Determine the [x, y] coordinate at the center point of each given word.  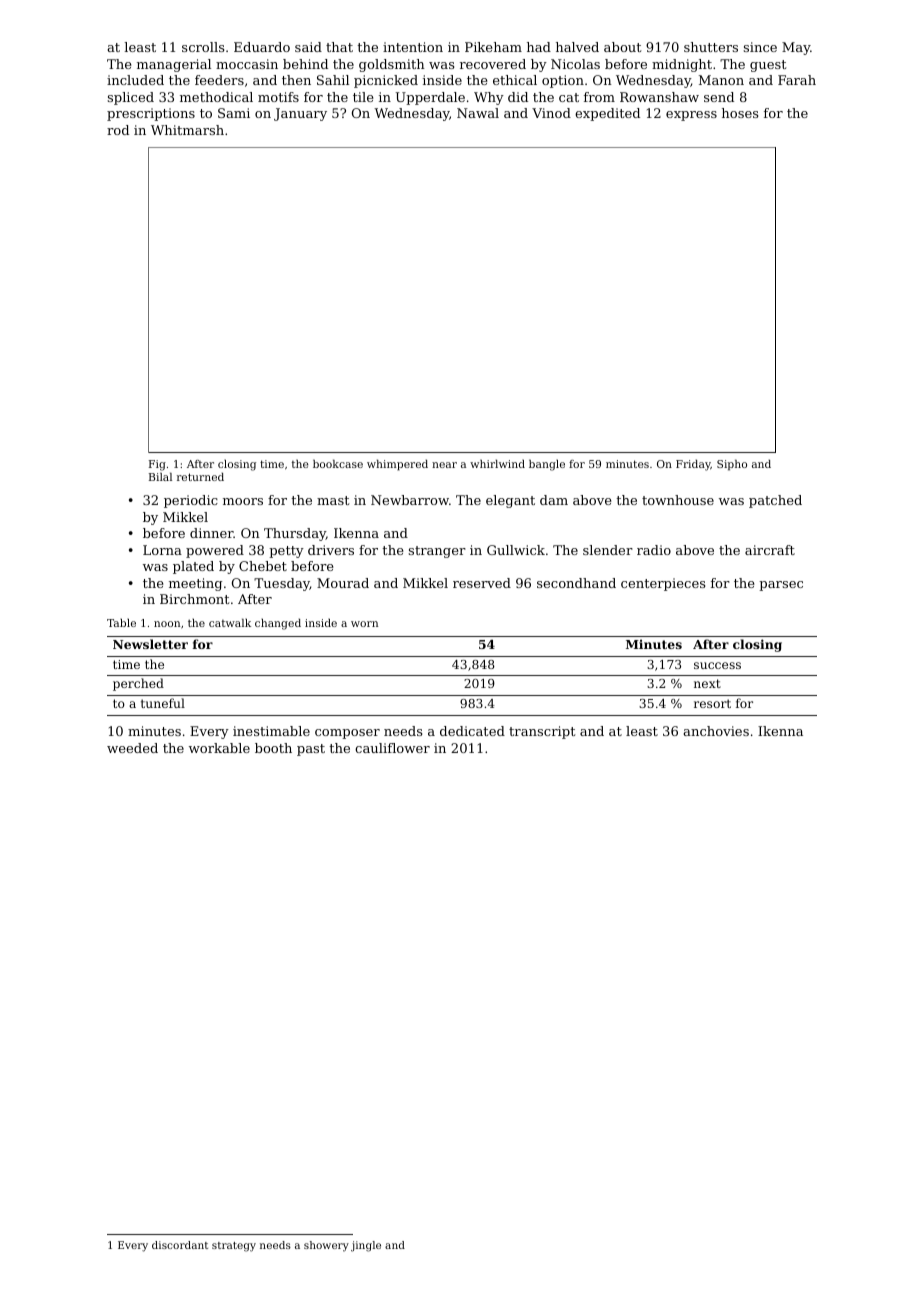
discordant [180, 1245]
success [717, 665]
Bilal [160, 477]
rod [118, 130]
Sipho [732, 465]
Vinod [551, 113]
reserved [482, 583]
